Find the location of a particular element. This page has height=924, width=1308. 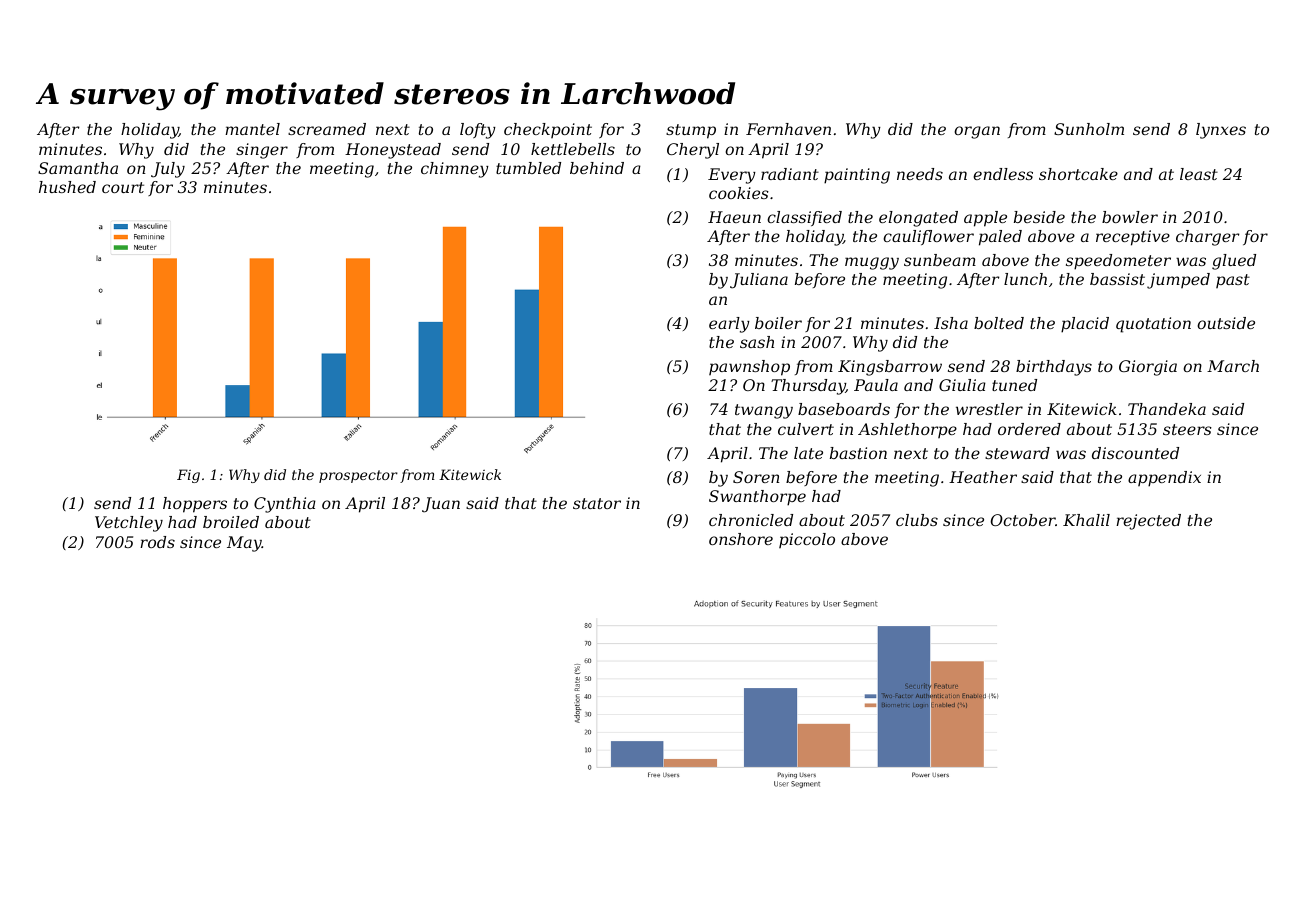

least is located at coordinates (1199, 174).
